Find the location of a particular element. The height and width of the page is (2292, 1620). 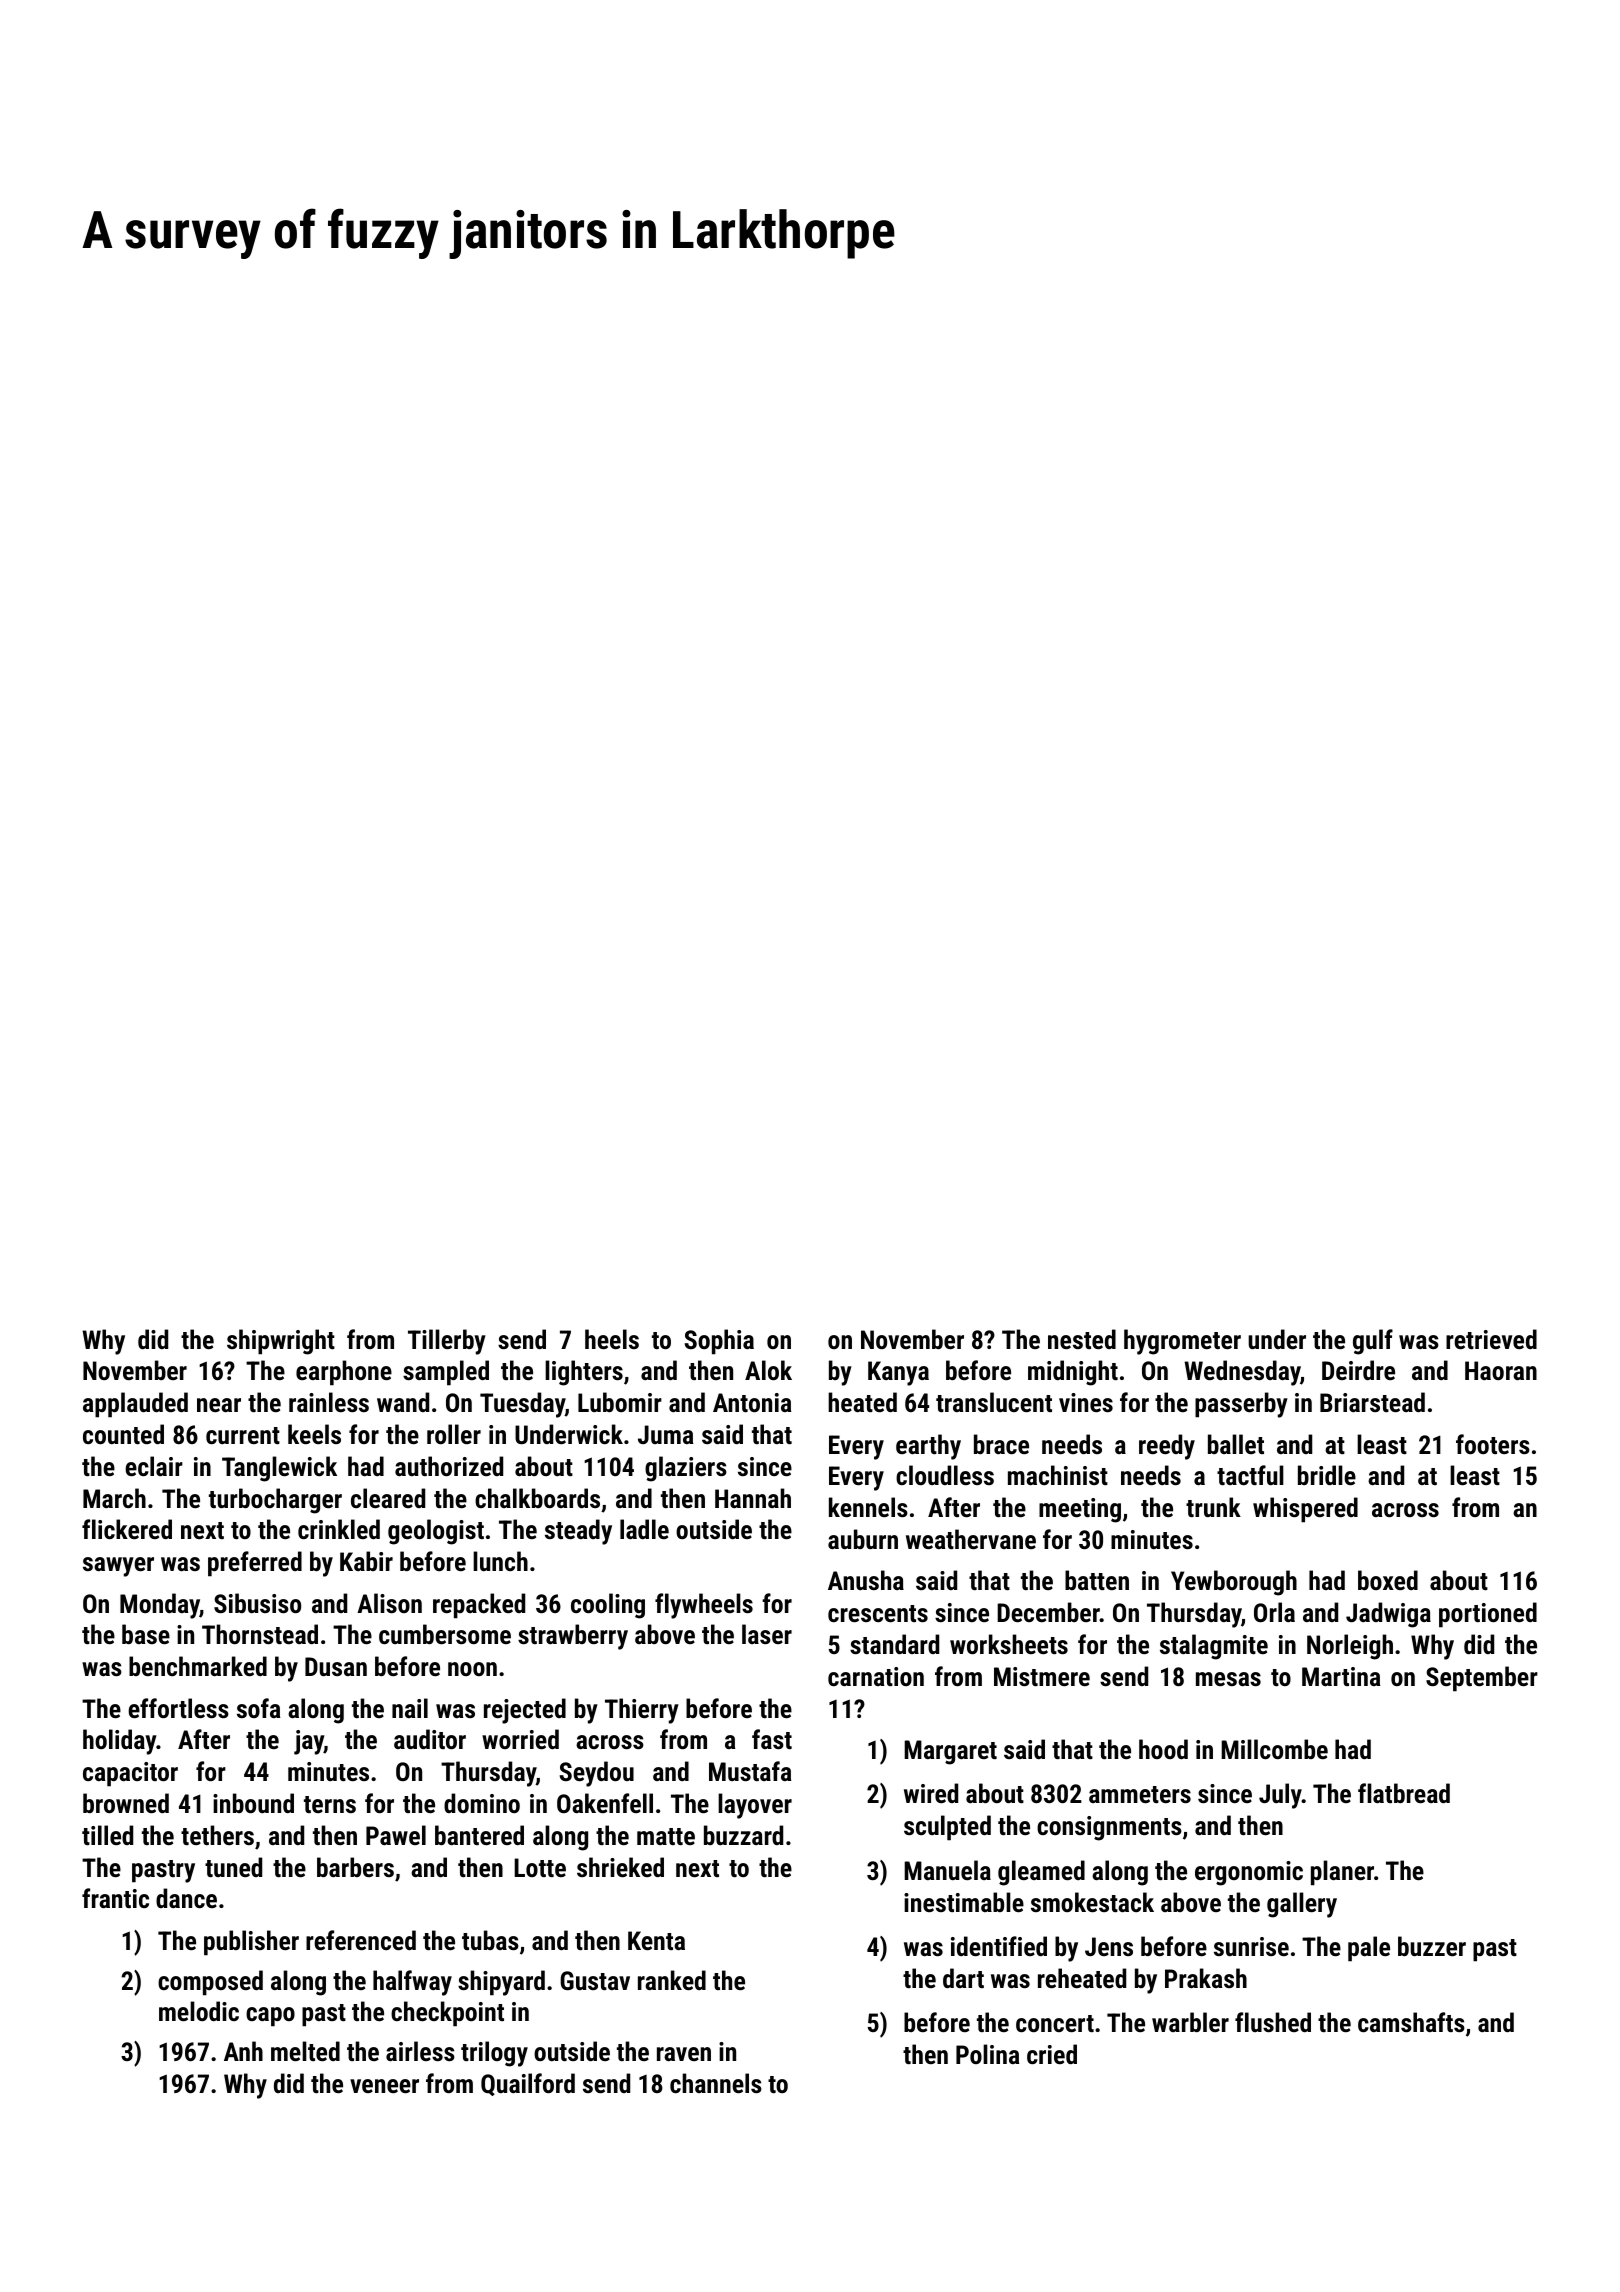

strawberry is located at coordinates (573, 1637).
